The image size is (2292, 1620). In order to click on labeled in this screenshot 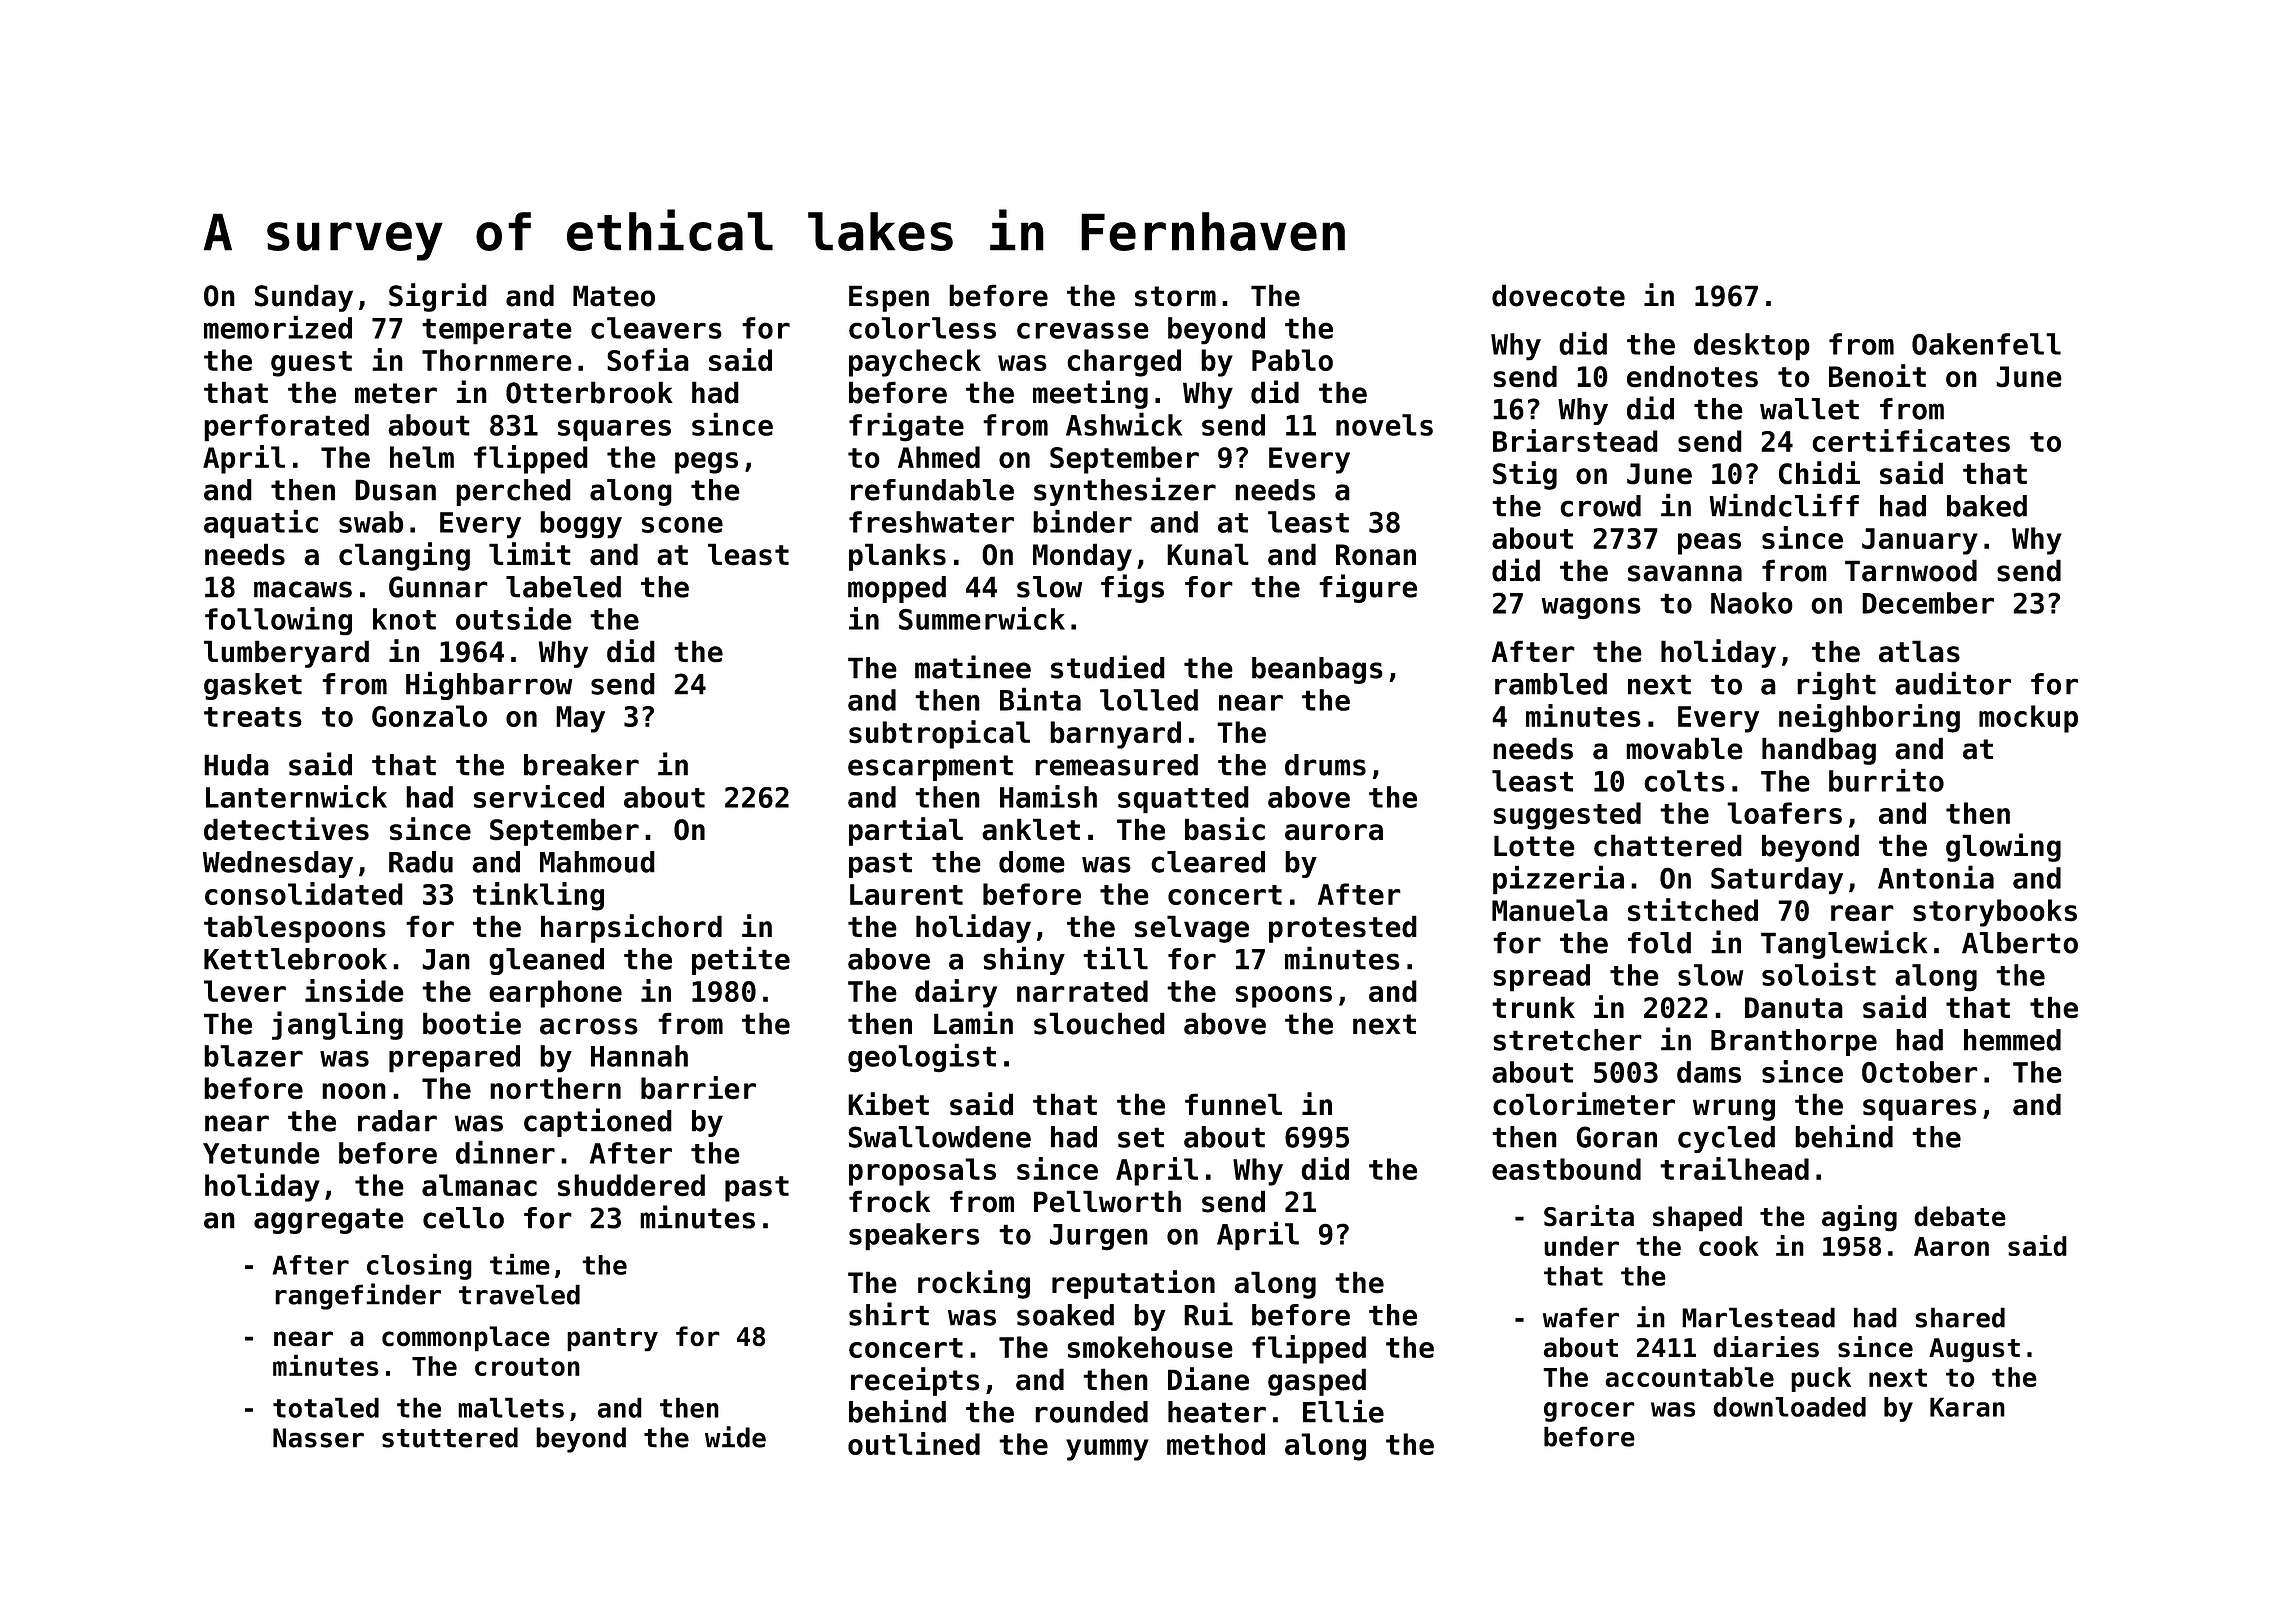, I will do `click(563, 587)`.
